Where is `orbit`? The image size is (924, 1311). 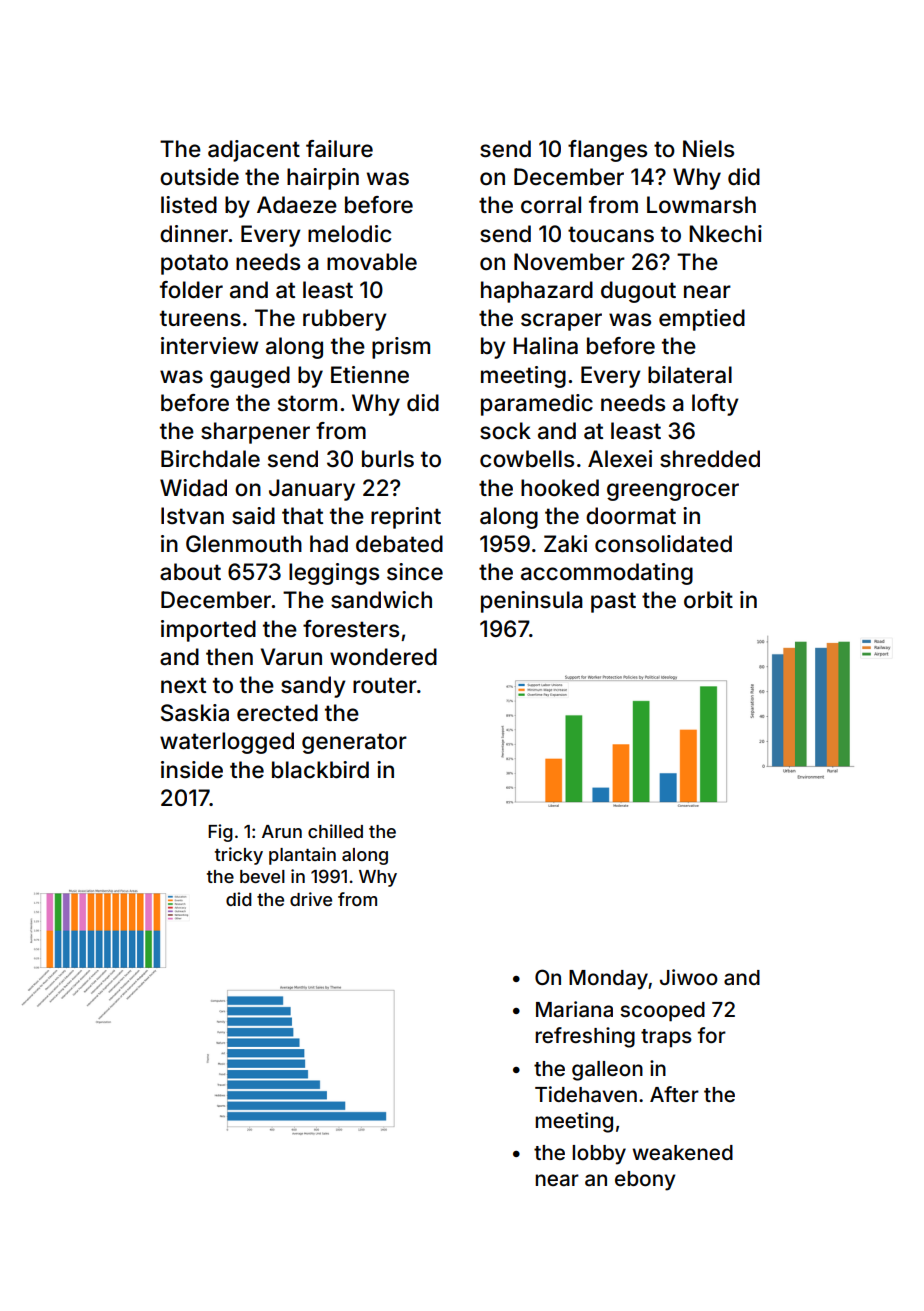 orbit is located at coordinates (708, 600).
